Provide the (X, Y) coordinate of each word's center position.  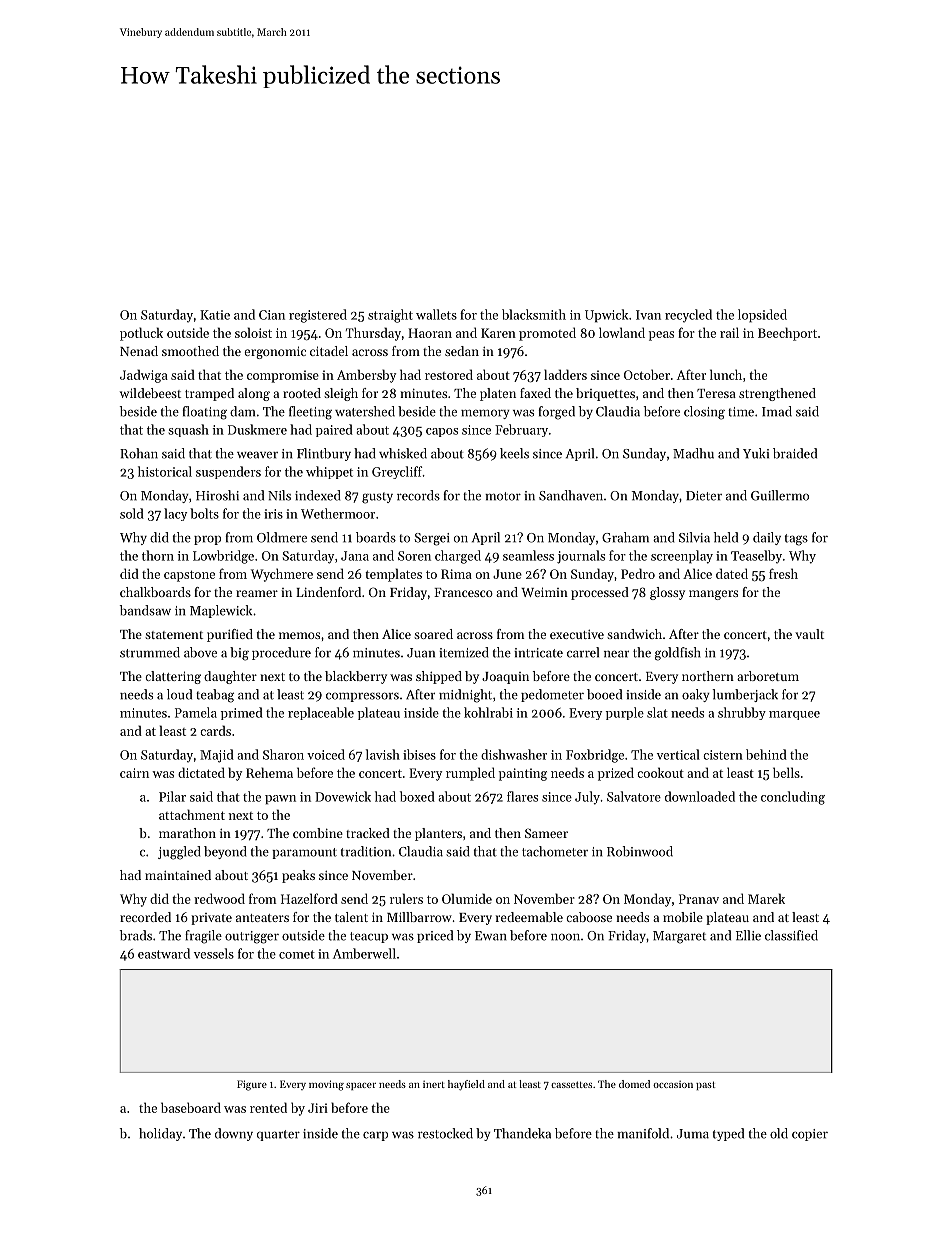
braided (795, 453)
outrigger (252, 937)
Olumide (467, 898)
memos (299, 635)
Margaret (679, 937)
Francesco (463, 592)
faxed (535, 393)
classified (791, 935)
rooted (302, 393)
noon (565, 937)
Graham (625, 537)
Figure (252, 1085)
